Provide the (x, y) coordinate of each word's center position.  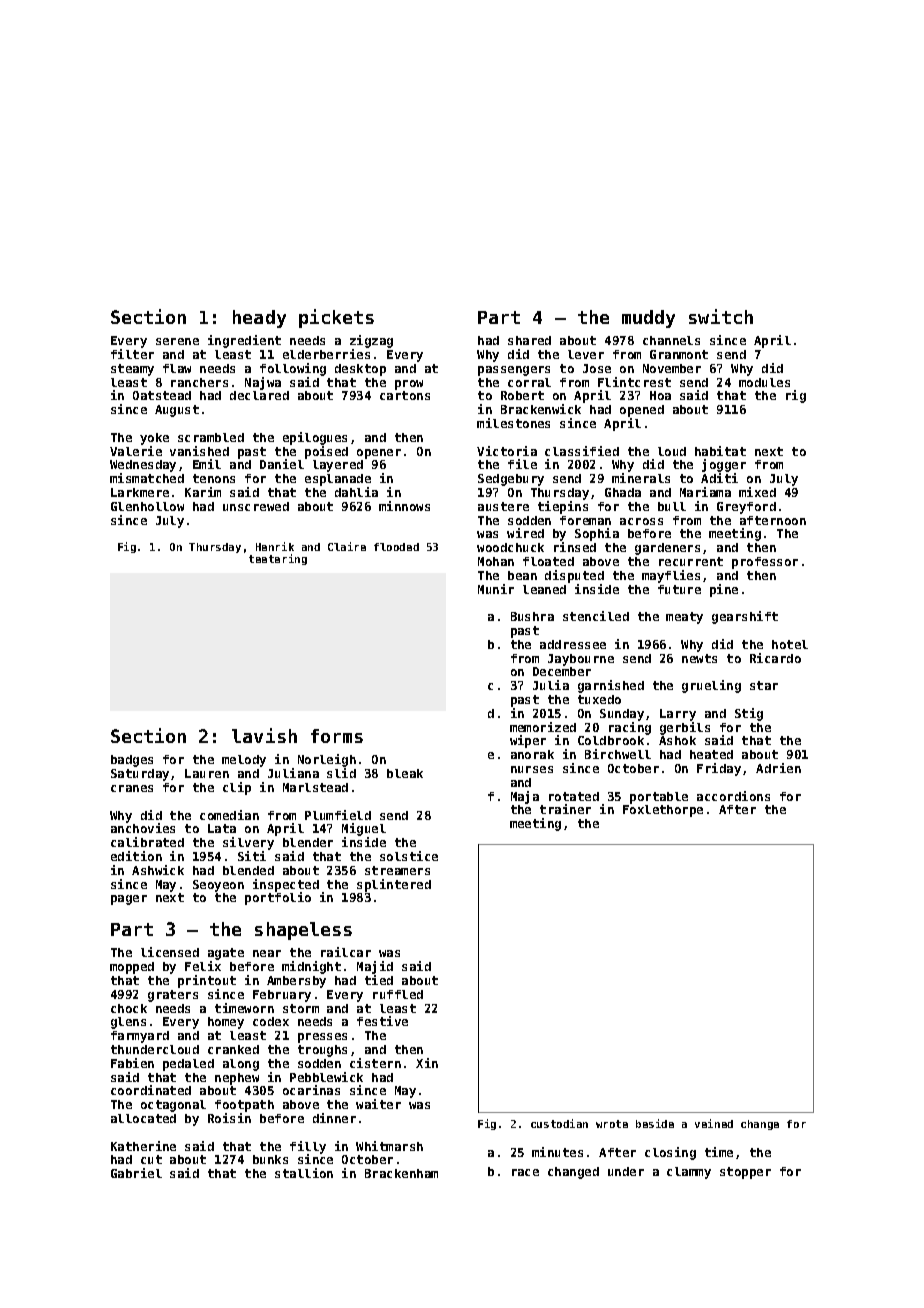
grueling (711, 686)
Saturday (140, 775)
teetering (278, 559)
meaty (684, 618)
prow (409, 385)
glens (128, 1023)
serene (177, 341)
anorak (532, 754)
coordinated (151, 1090)
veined (714, 1123)
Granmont (679, 354)
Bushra (532, 616)
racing (630, 728)
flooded (396, 547)
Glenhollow (147, 506)
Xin (427, 1063)
